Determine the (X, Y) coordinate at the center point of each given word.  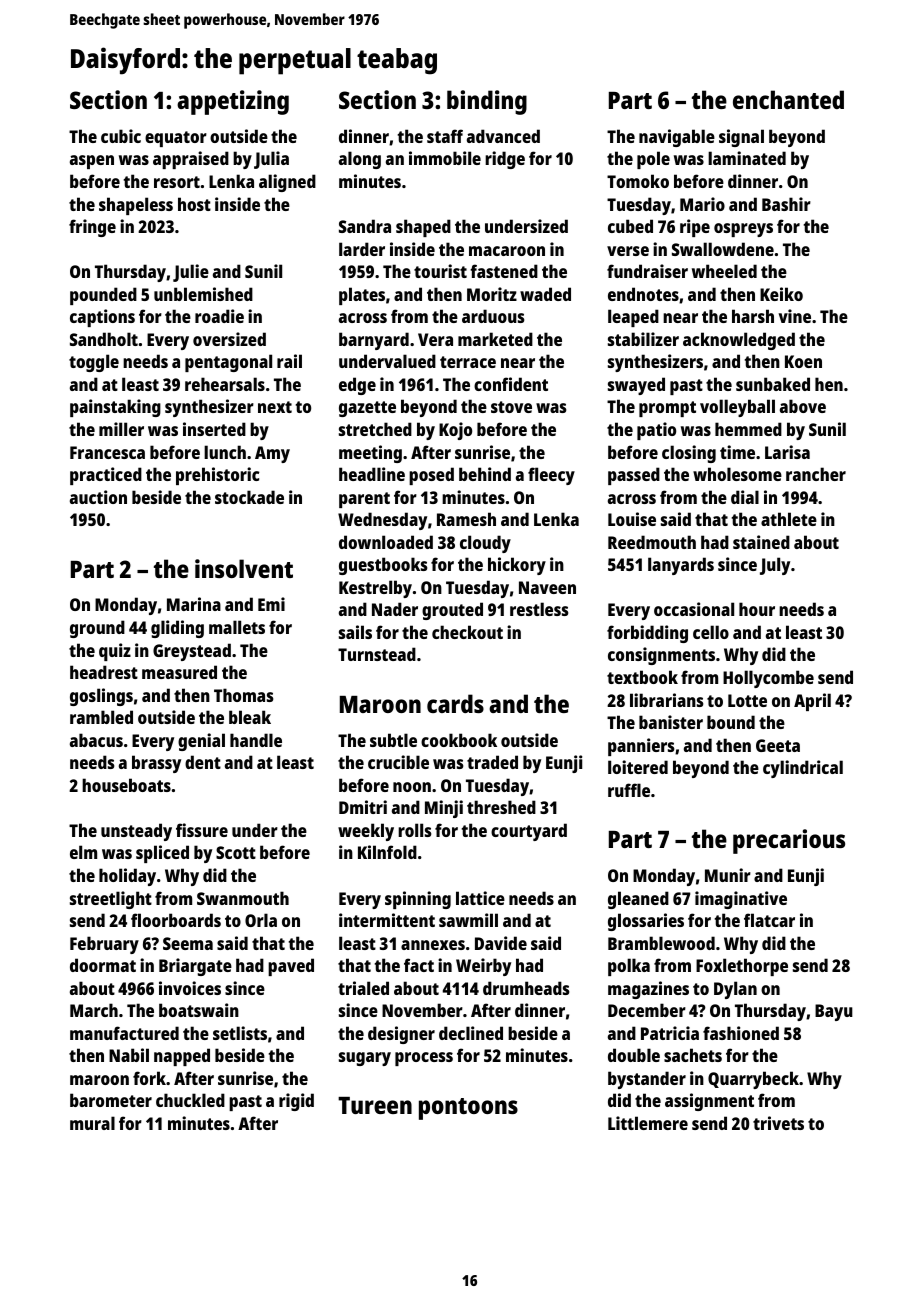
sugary (365, 1059)
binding (487, 102)
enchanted (788, 99)
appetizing (233, 102)
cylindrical (803, 769)
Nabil (129, 1055)
